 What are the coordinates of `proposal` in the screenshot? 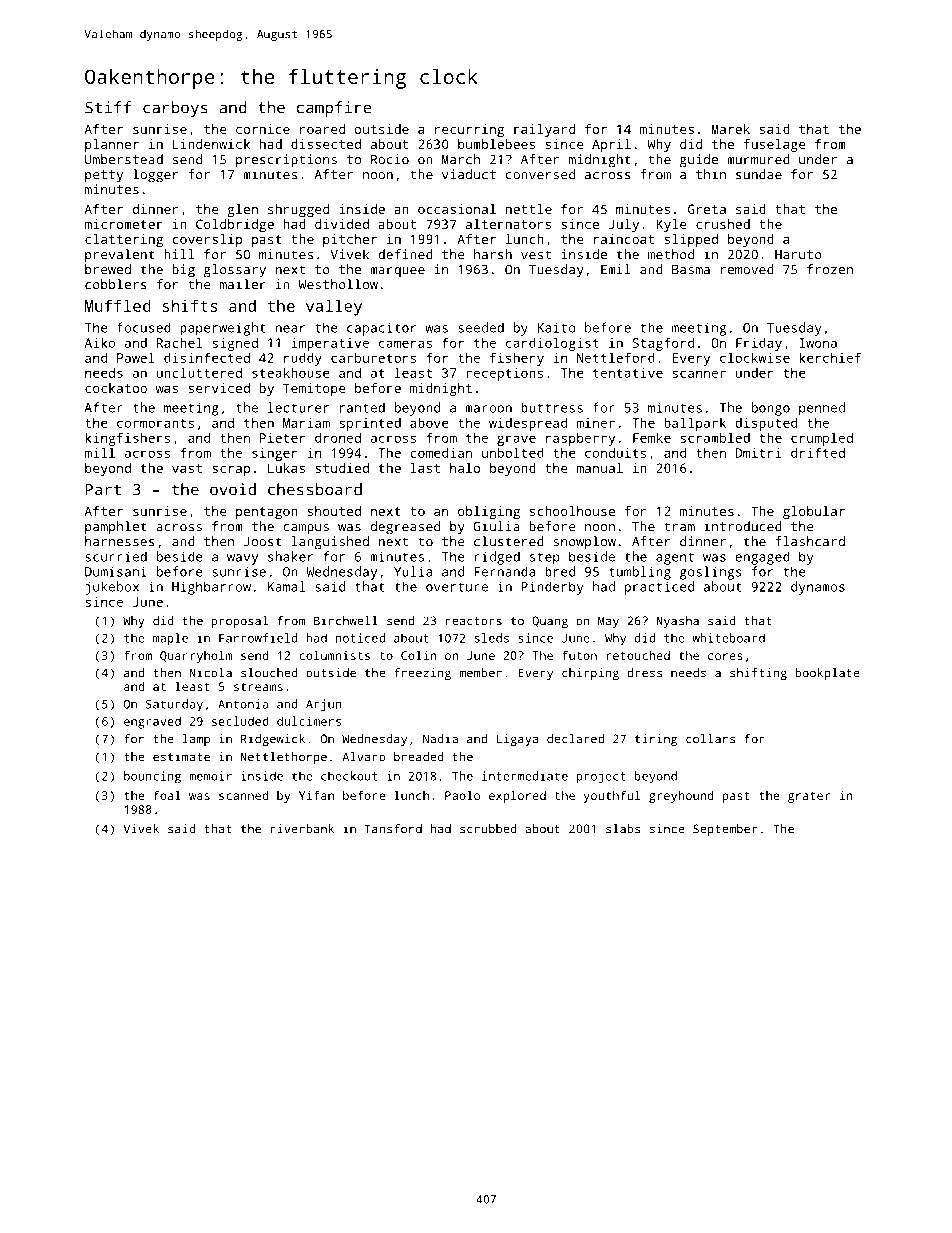 It's located at (239, 622).
